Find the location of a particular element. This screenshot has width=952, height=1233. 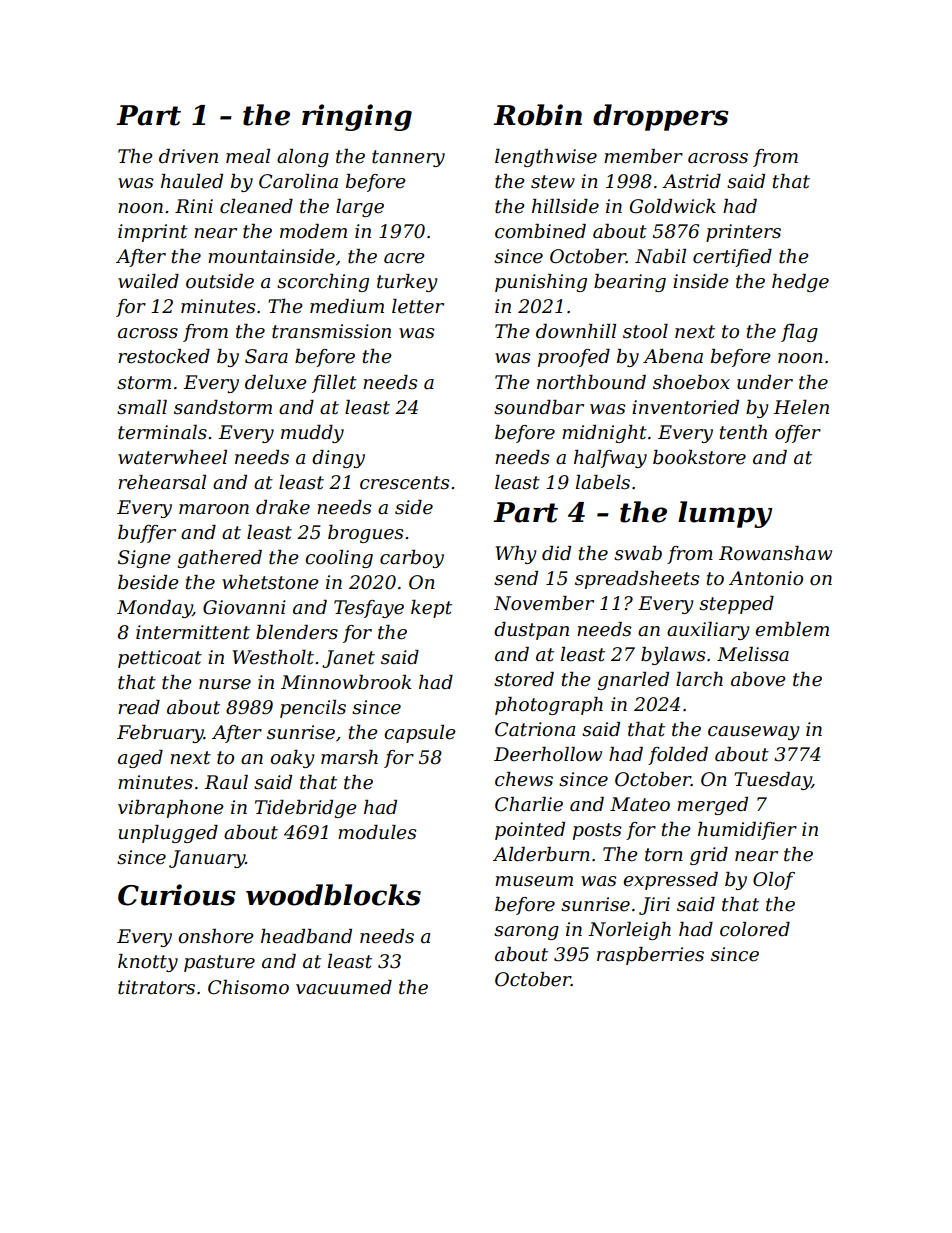

Giovanni is located at coordinates (244, 607).
